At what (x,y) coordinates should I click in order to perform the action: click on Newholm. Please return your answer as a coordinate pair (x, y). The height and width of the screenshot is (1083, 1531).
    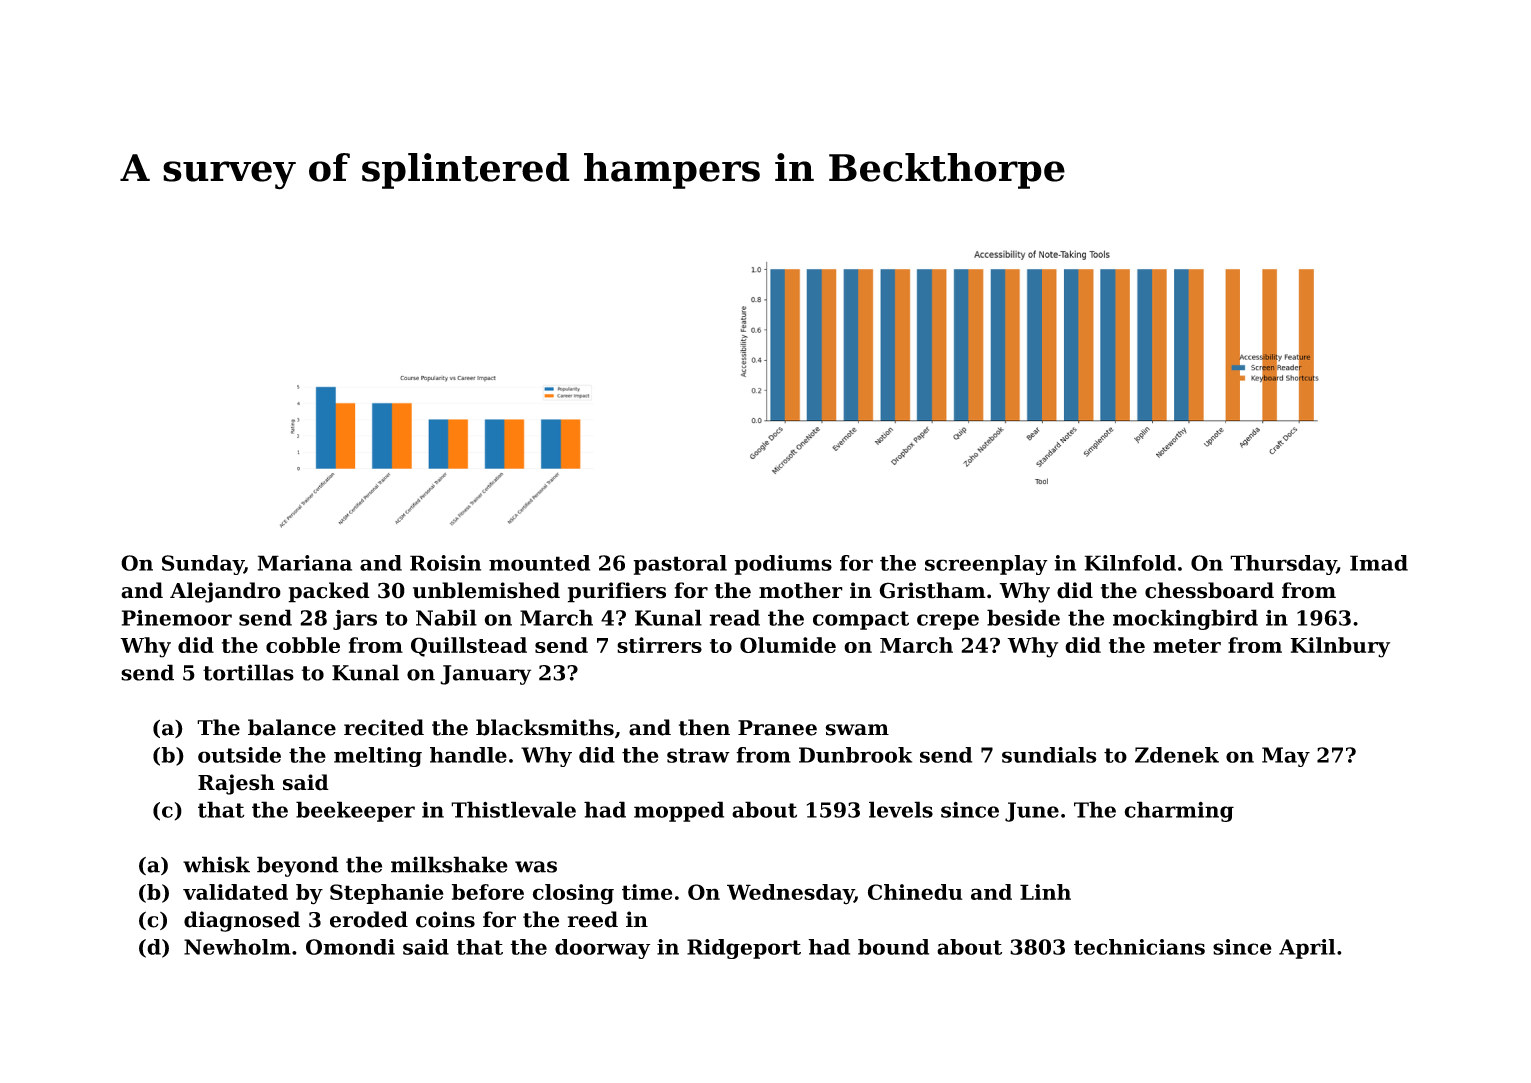
    Looking at the image, I should click on (237, 947).
